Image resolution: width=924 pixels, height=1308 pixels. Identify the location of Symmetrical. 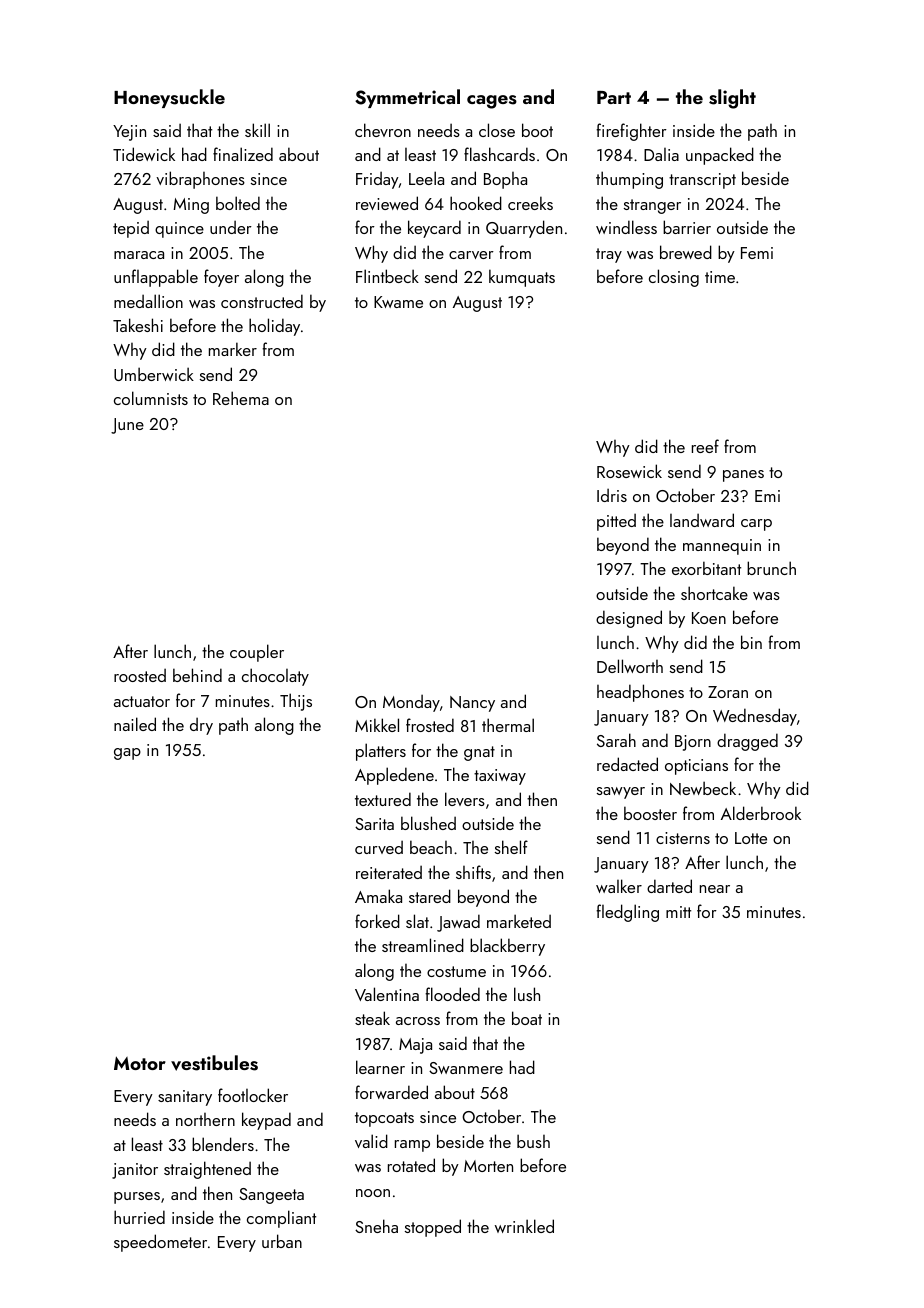
(407, 98).
